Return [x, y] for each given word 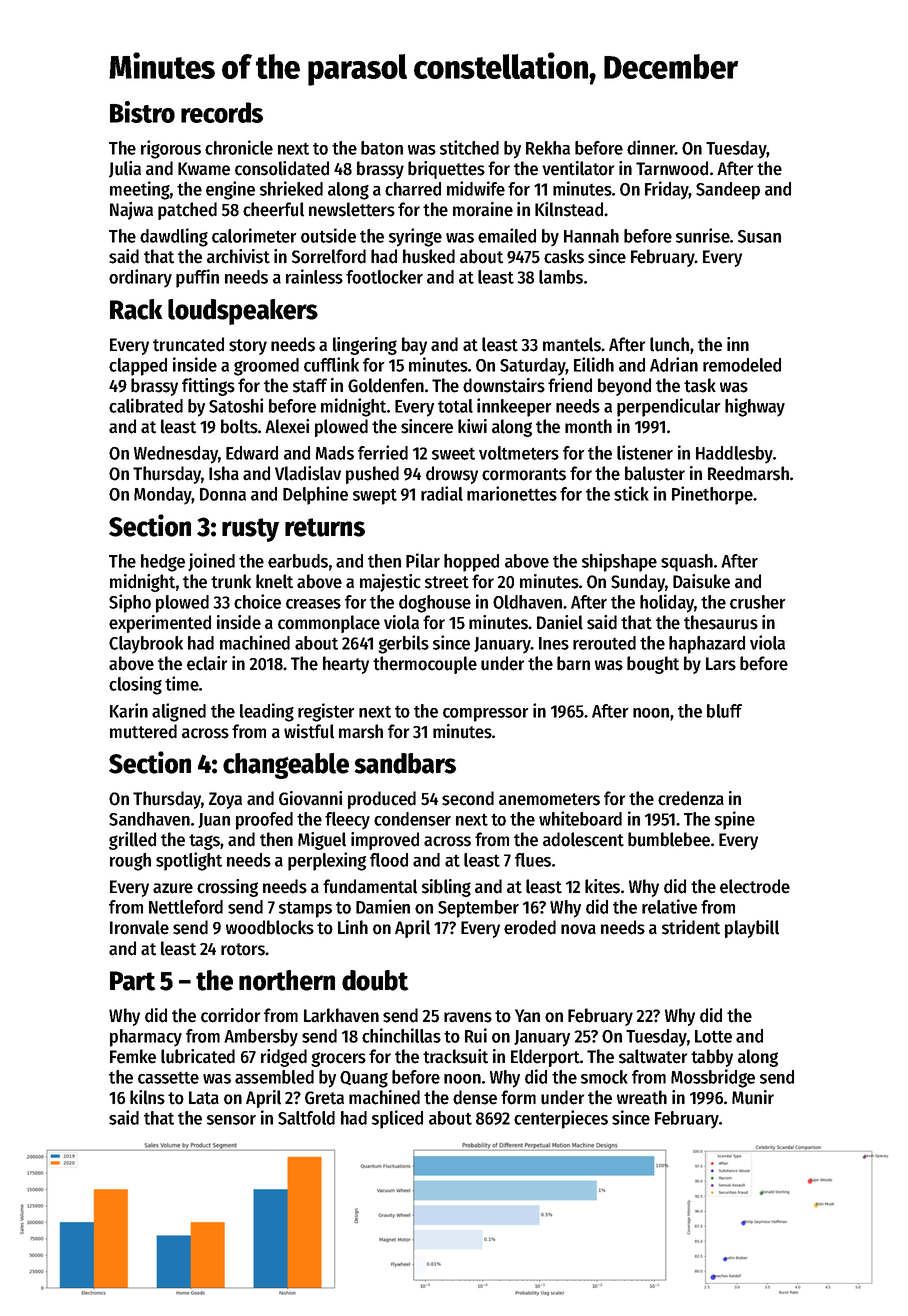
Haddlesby [734, 455]
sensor [231, 1120]
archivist [238, 256]
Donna [223, 494]
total [455, 406]
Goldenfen [386, 385]
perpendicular [668, 407]
